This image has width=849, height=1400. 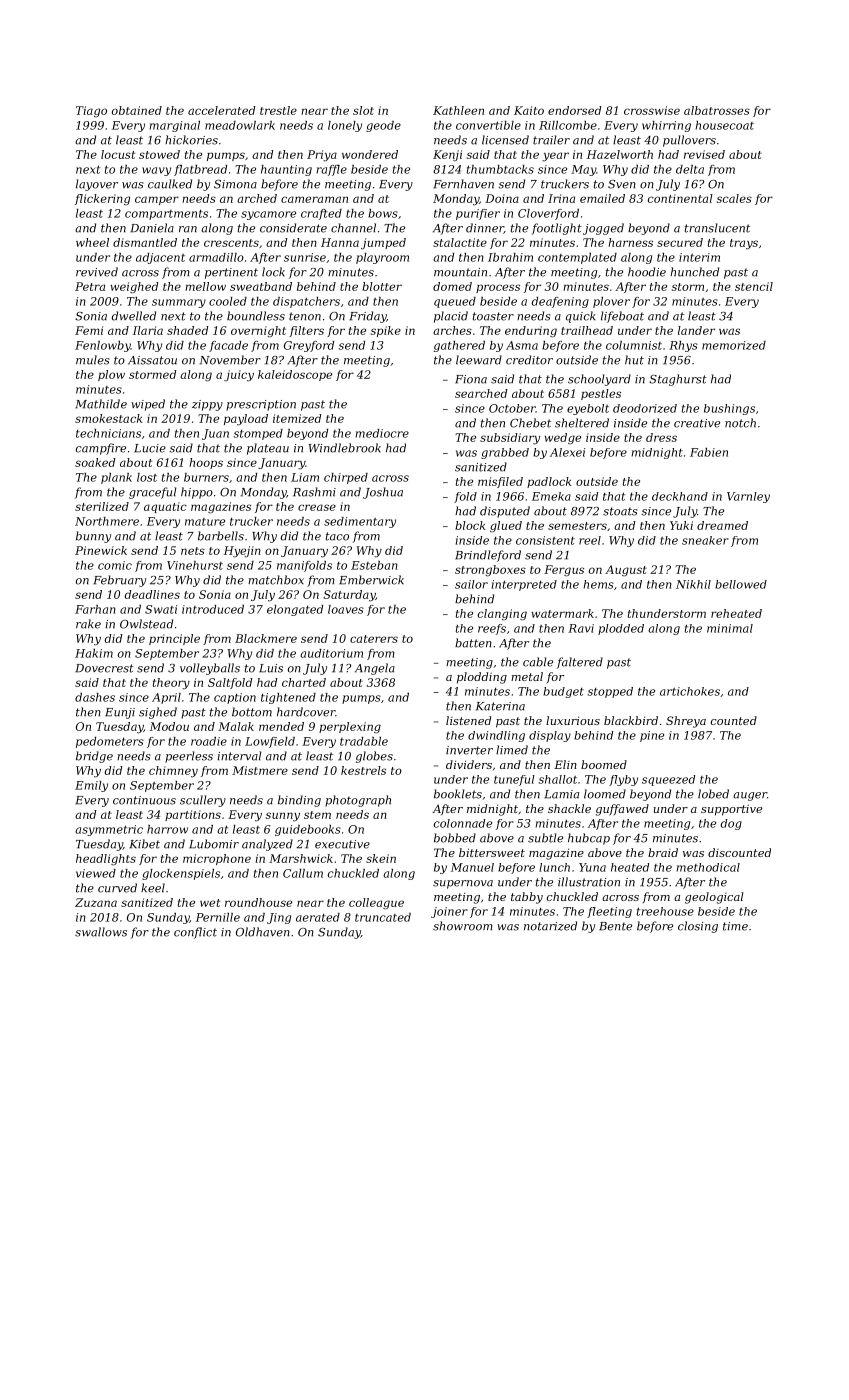 I want to click on listened, so click(x=468, y=720).
